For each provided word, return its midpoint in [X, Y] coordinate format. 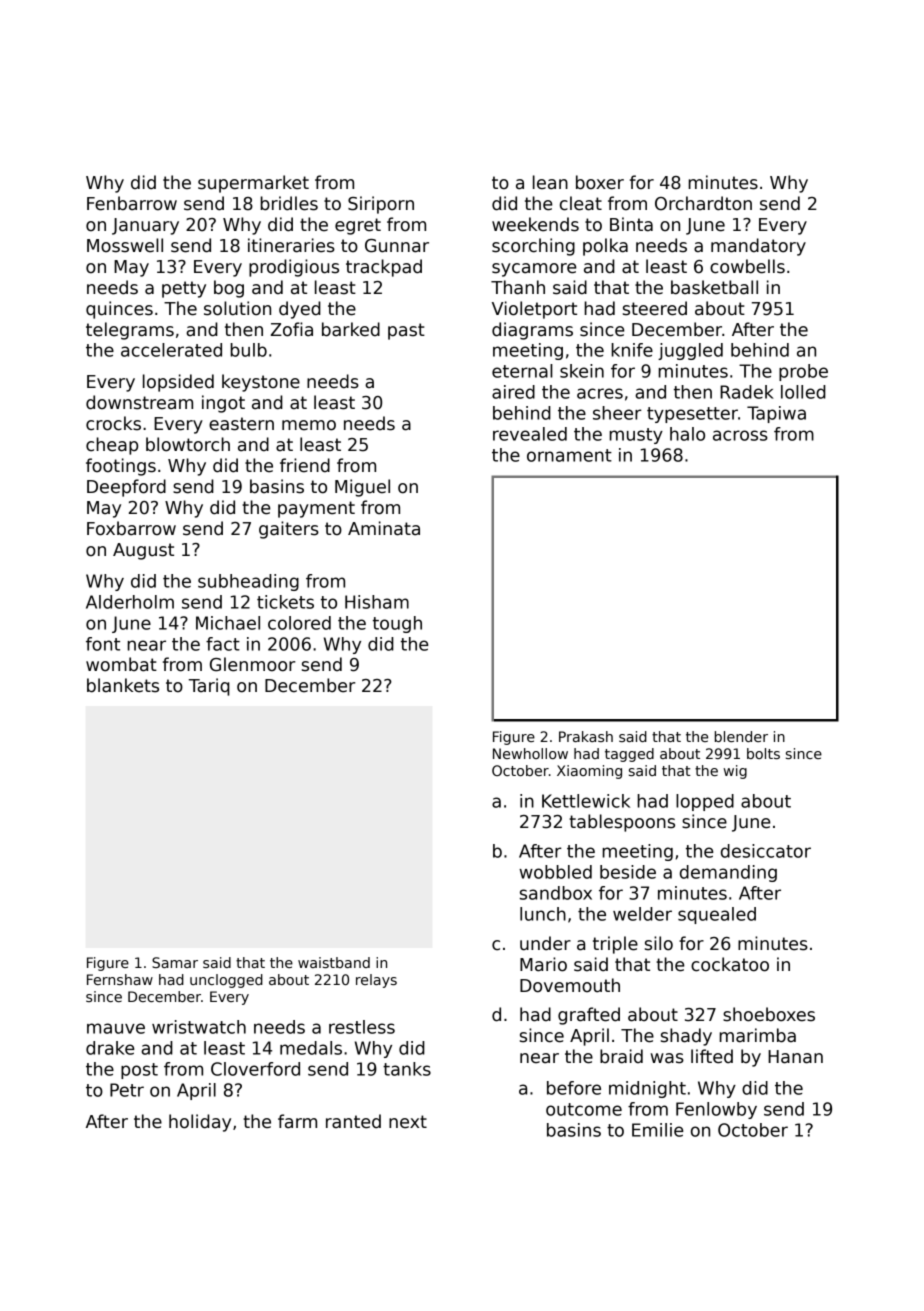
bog [229, 289]
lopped [705, 802]
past [406, 331]
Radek [747, 392]
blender [741, 736]
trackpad [384, 268]
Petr [127, 1090]
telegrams [130, 331]
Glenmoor [252, 664]
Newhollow [530, 753]
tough [397, 624]
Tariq [209, 687]
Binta [631, 224]
